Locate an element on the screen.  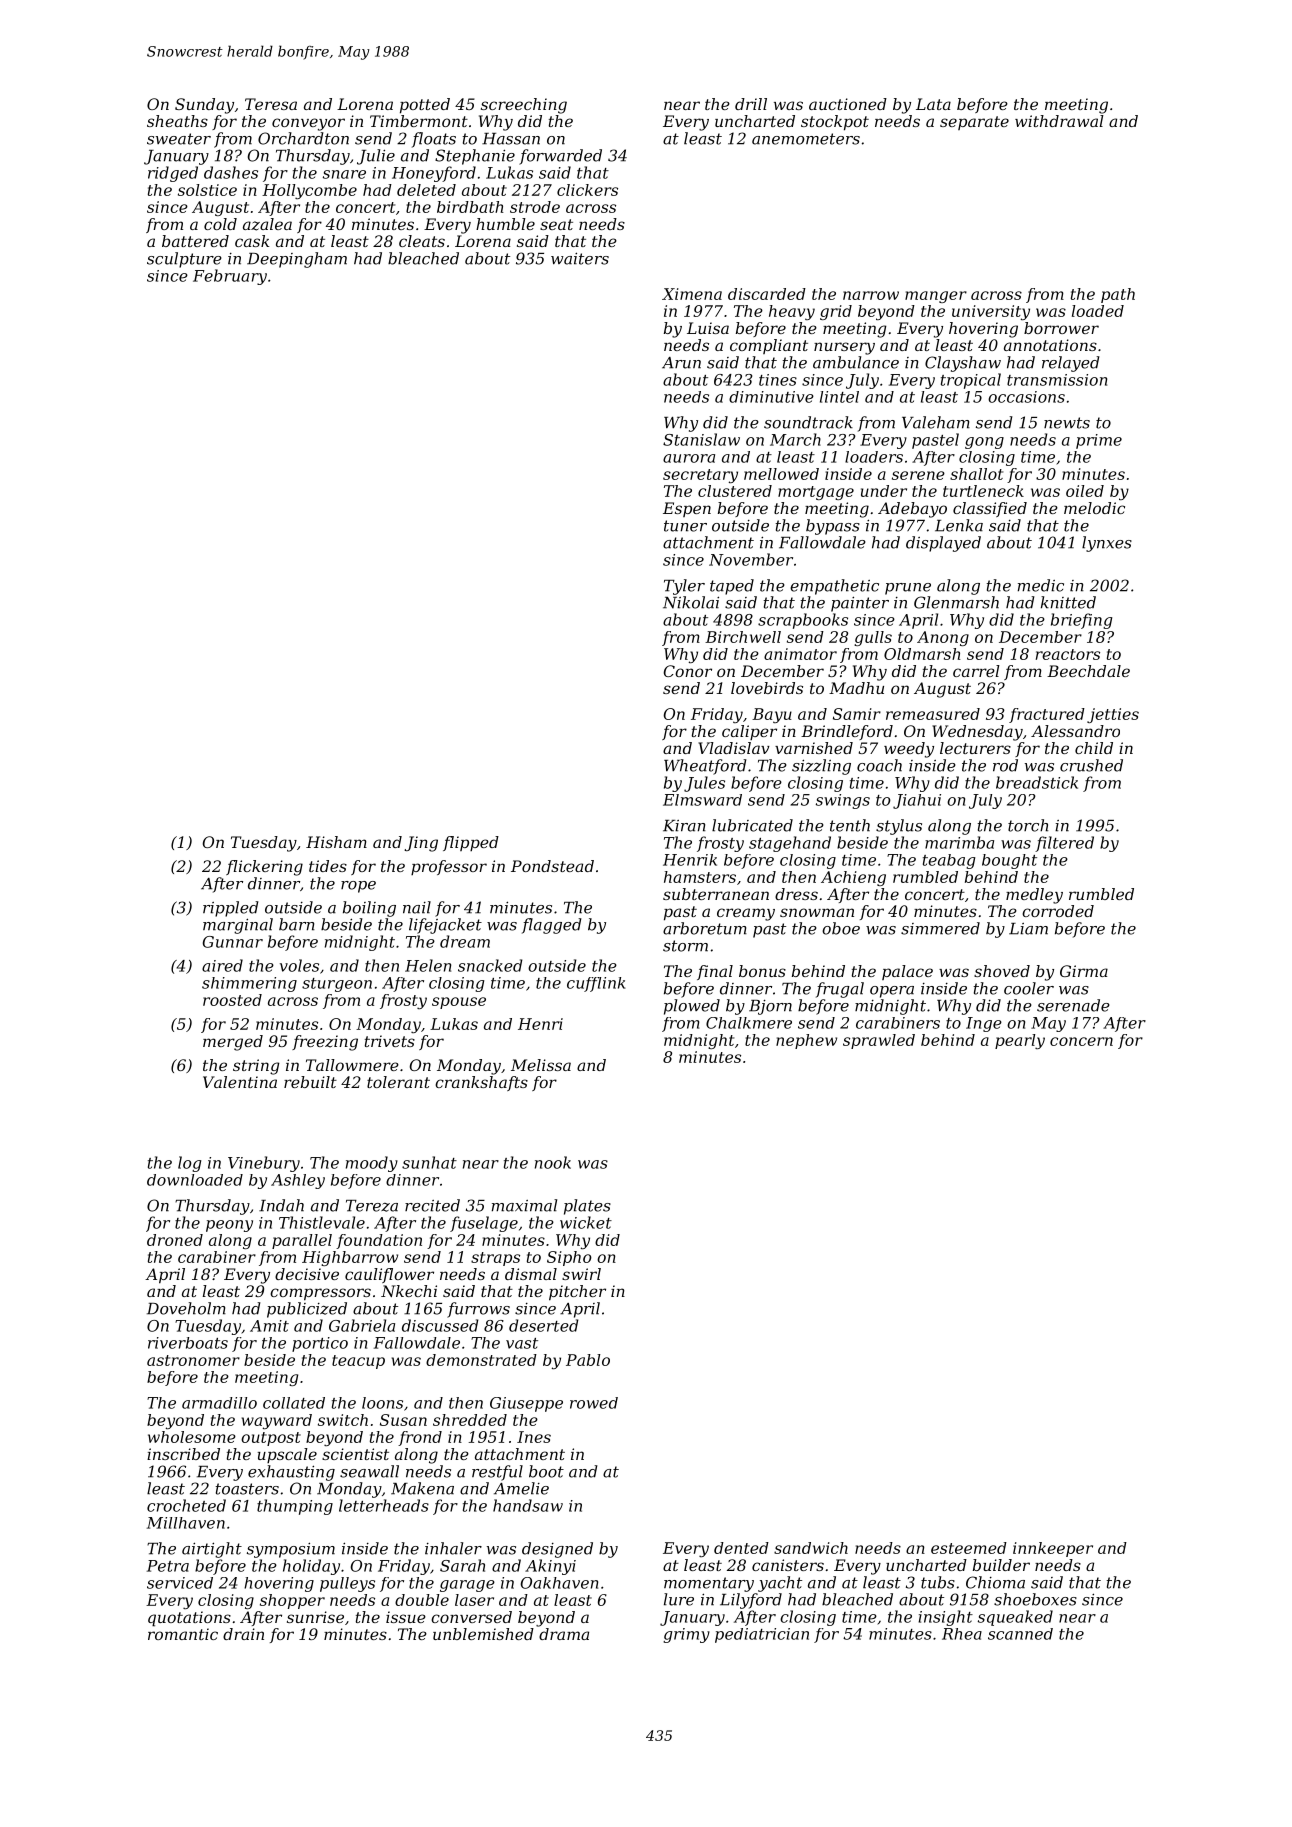
astronomer is located at coordinates (193, 1360).
